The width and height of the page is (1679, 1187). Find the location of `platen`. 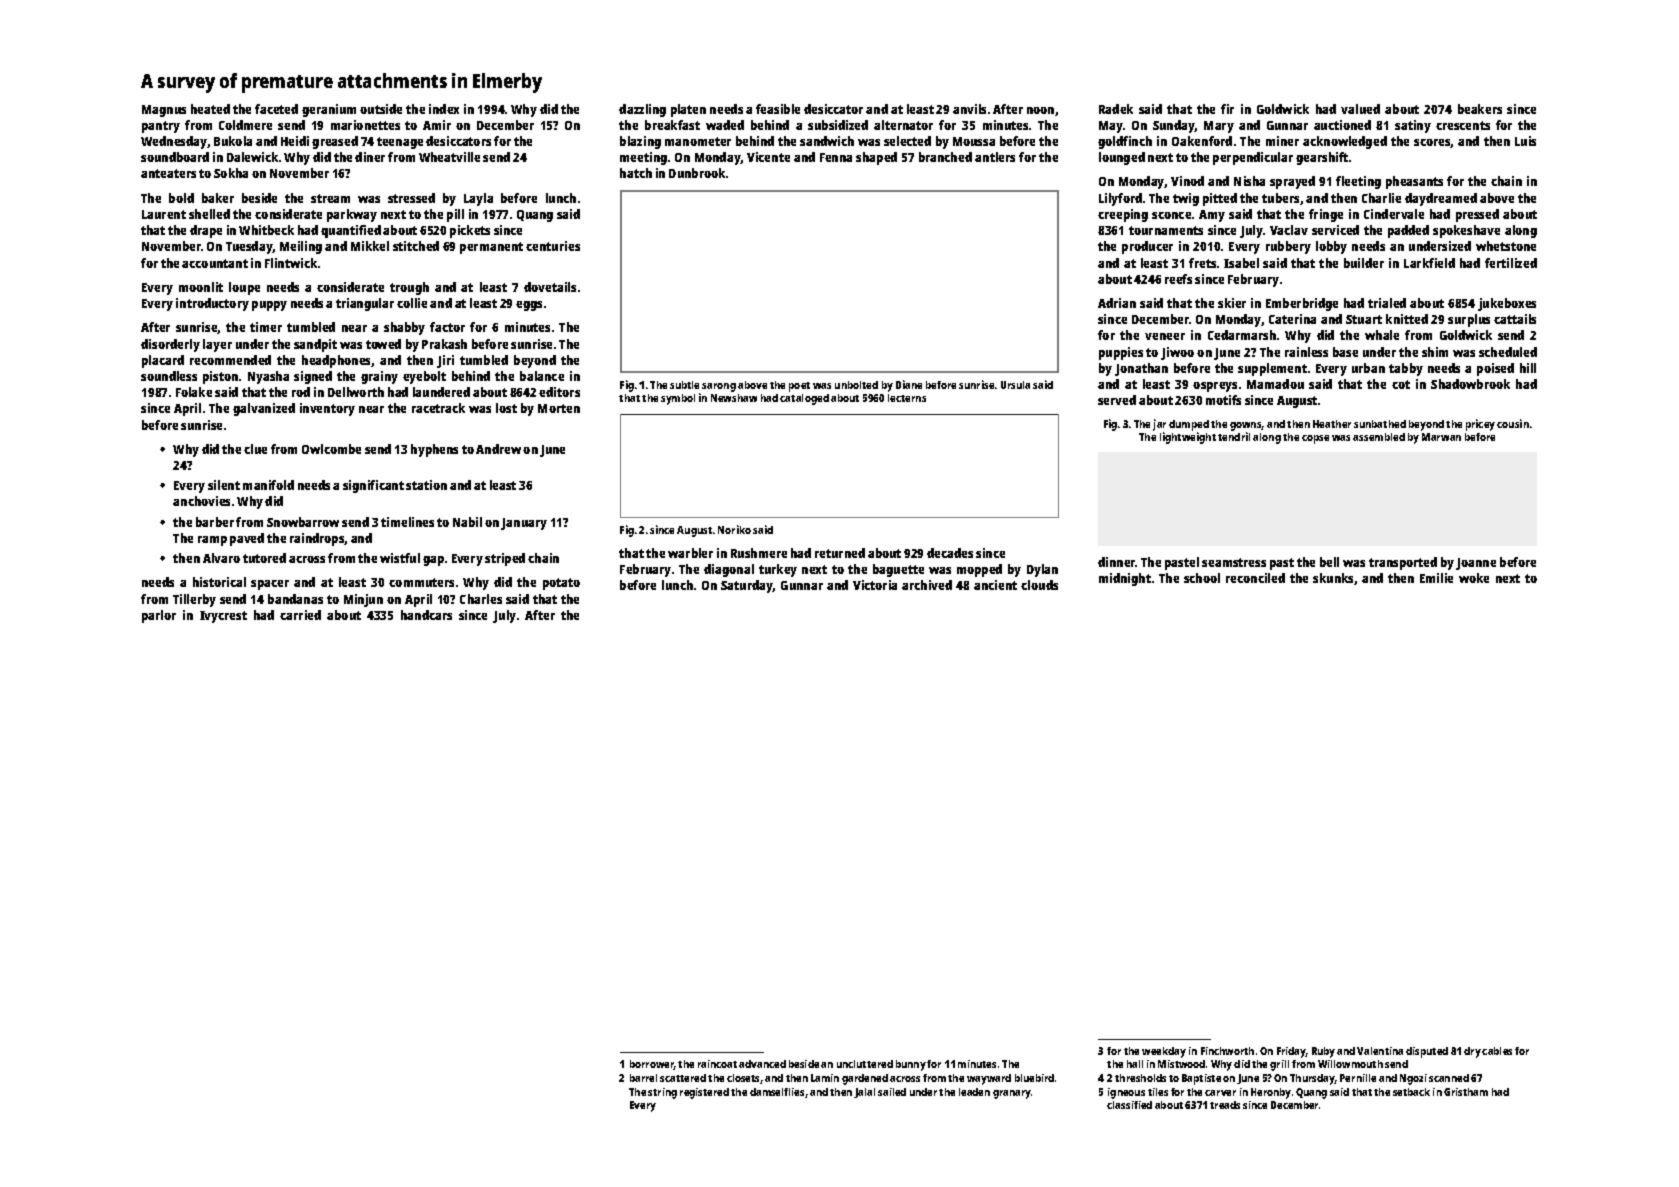

platen is located at coordinates (688, 110).
